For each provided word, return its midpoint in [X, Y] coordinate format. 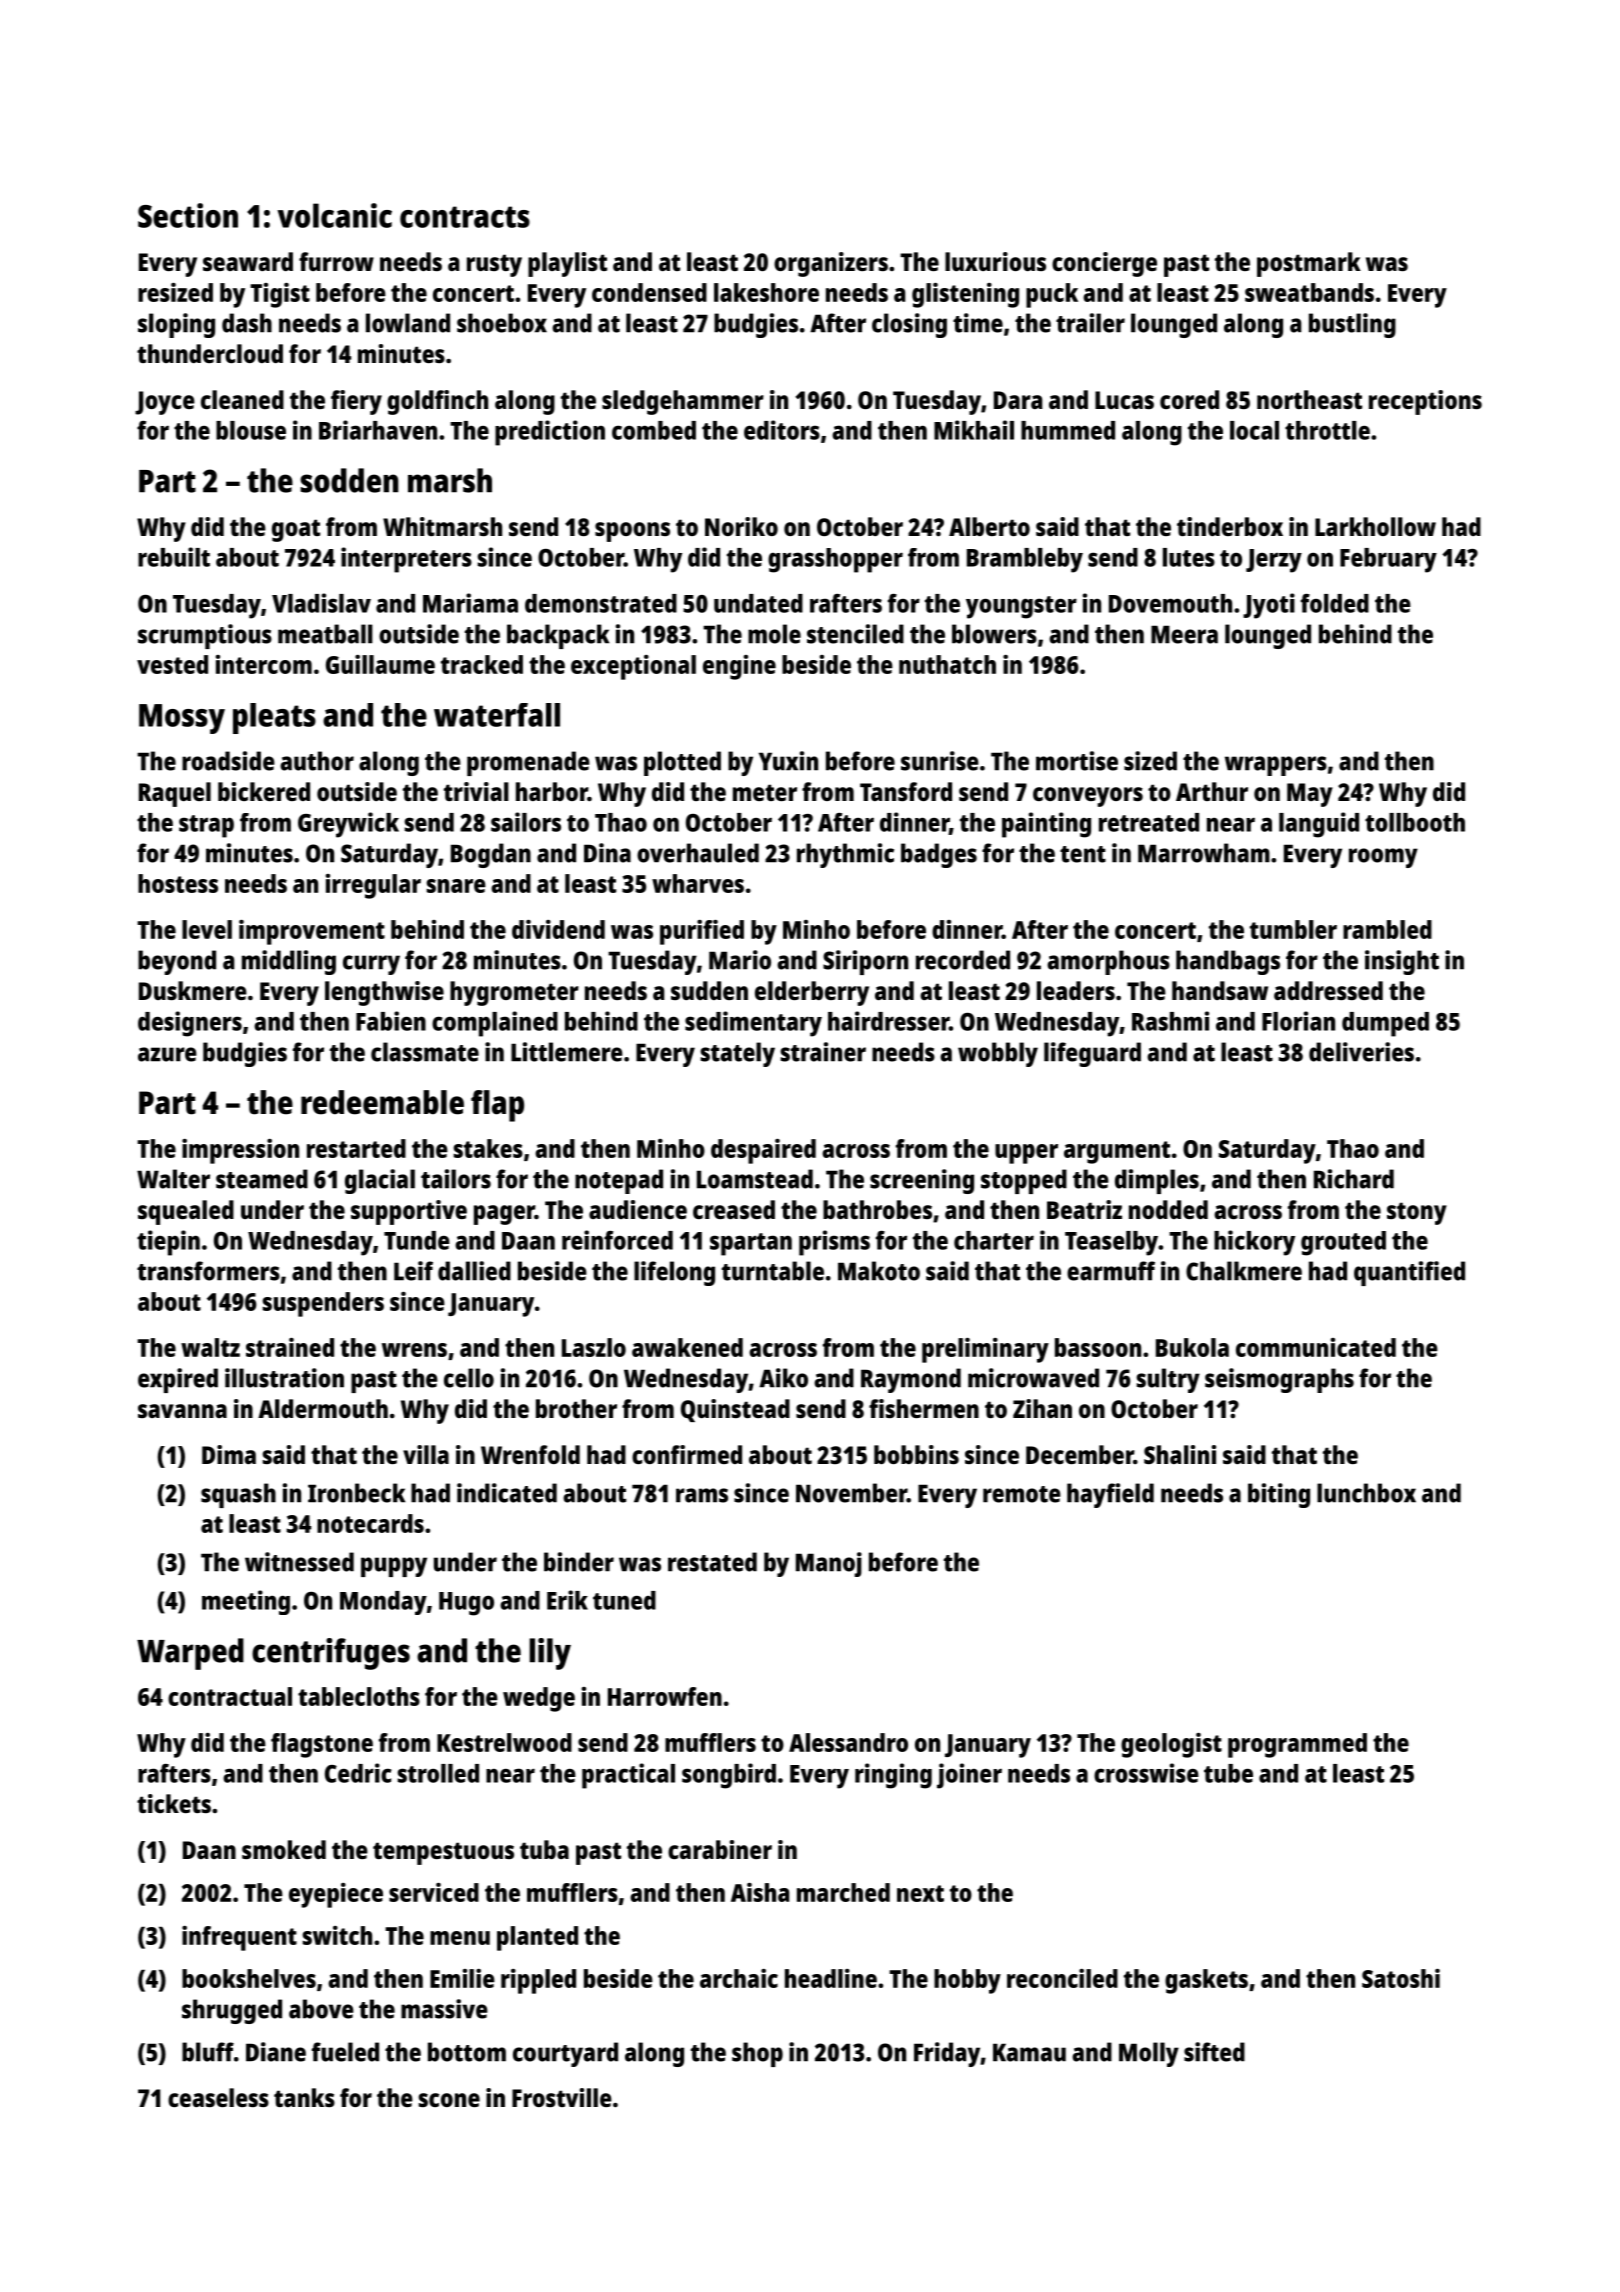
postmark [1309, 264]
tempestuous [443, 1853]
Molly [1149, 2054]
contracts [465, 217]
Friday [947, 2054]
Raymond [911, 1380]
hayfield [1110, 1495]
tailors [456, 1179]
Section [188, 215]
